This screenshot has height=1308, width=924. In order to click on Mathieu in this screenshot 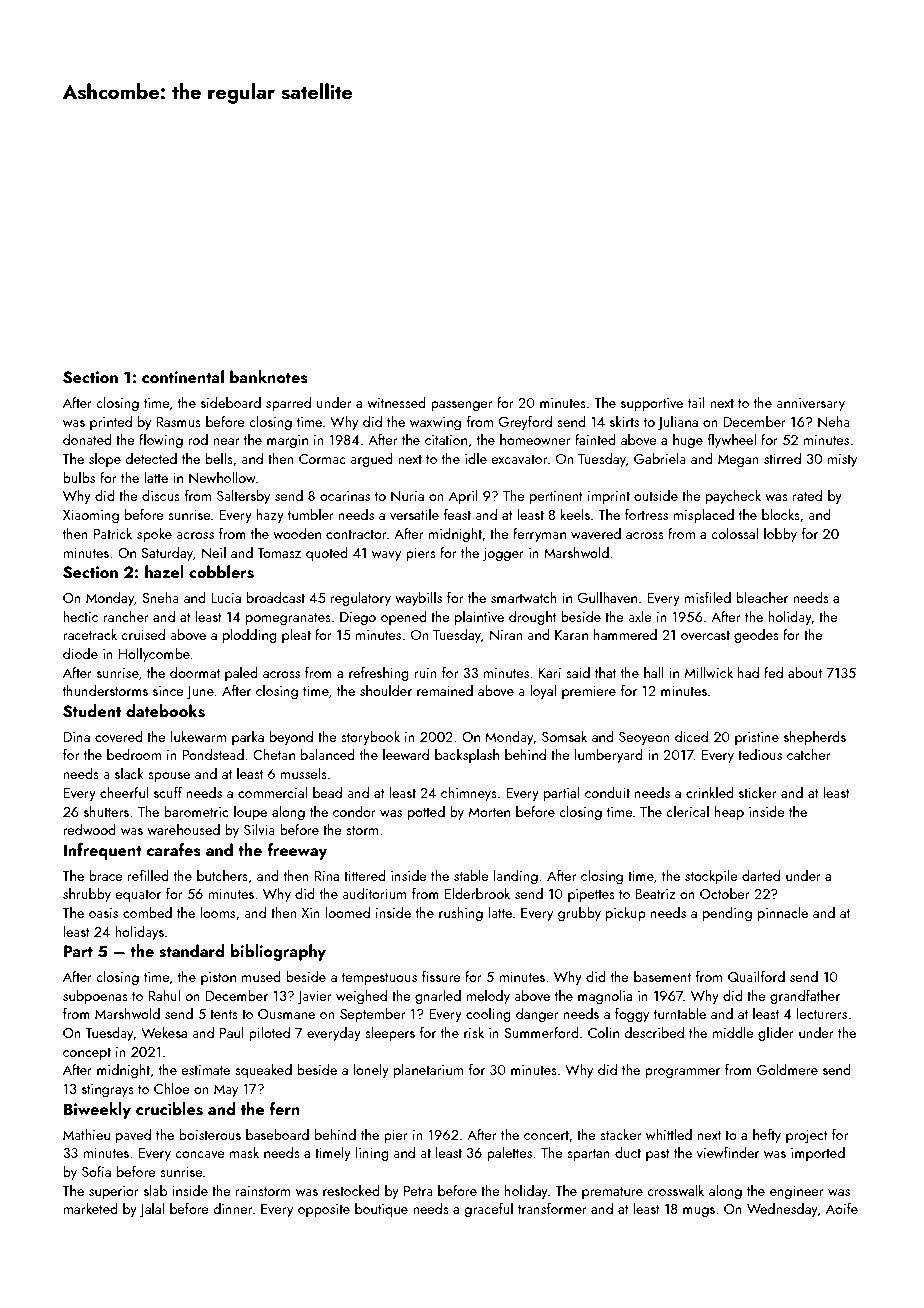, I will do `click(86, 1134)`.
